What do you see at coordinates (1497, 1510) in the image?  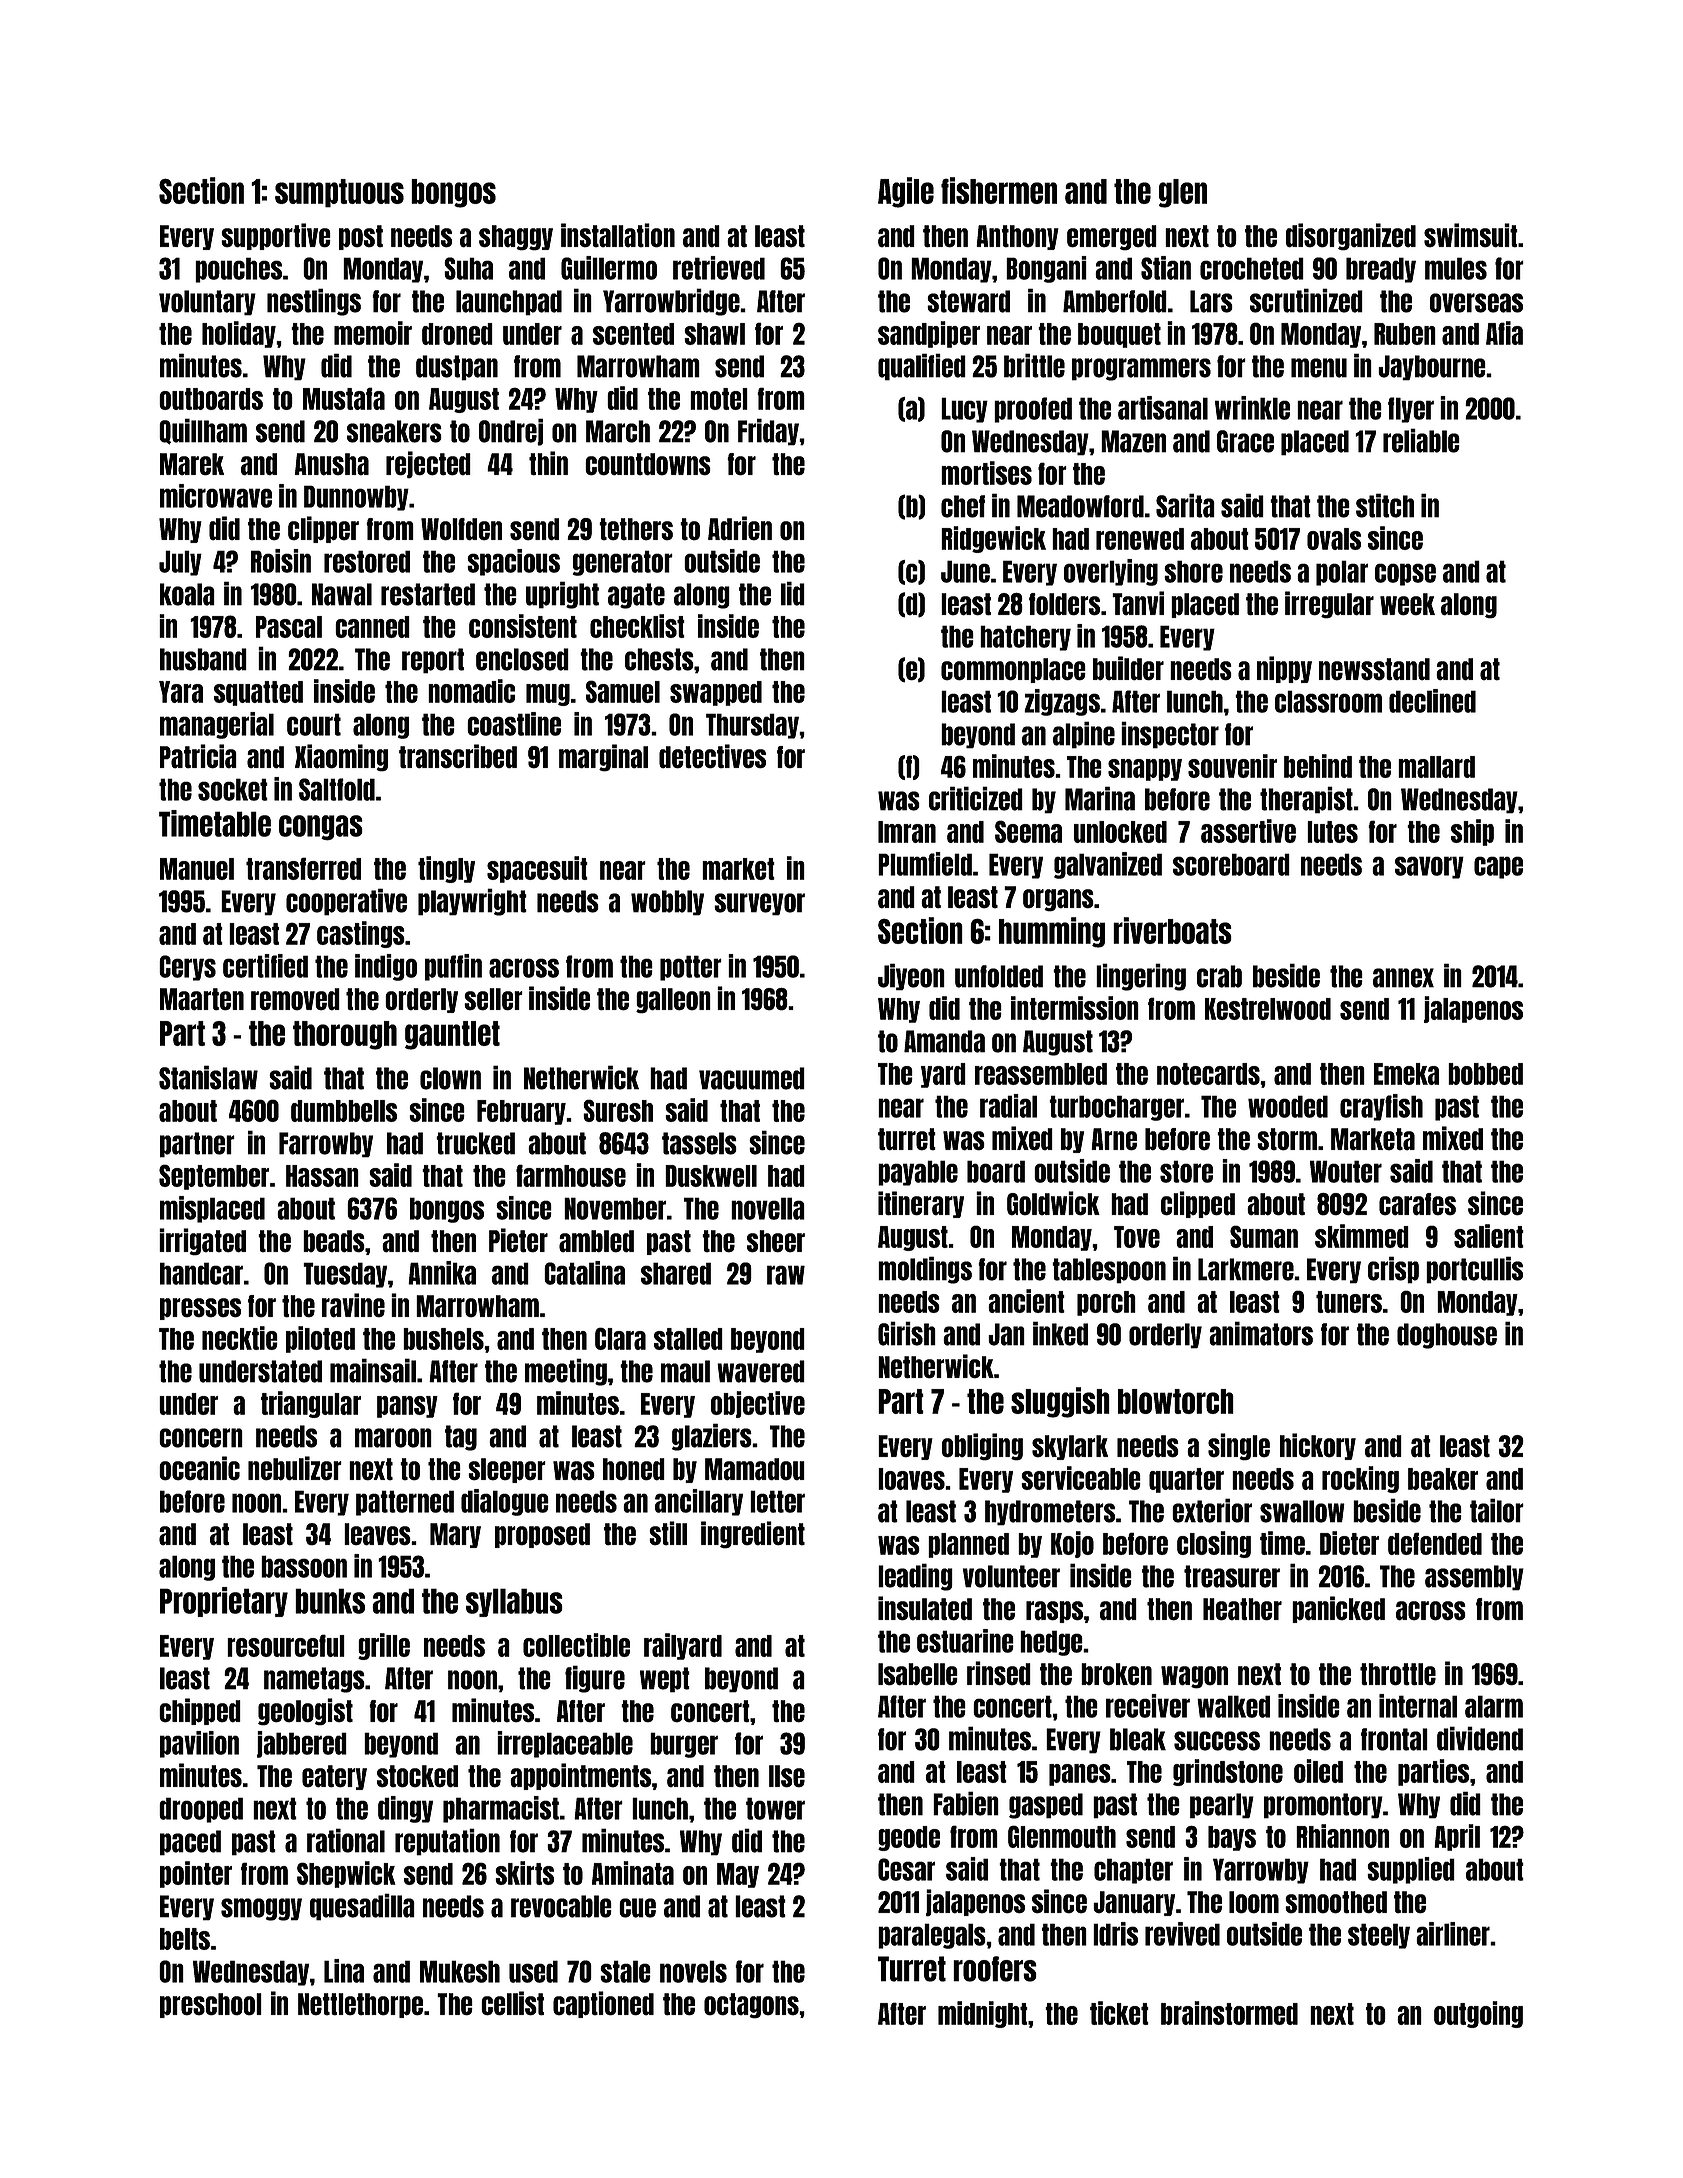 I see `tailor` at bounding box center [1497, 1510].
